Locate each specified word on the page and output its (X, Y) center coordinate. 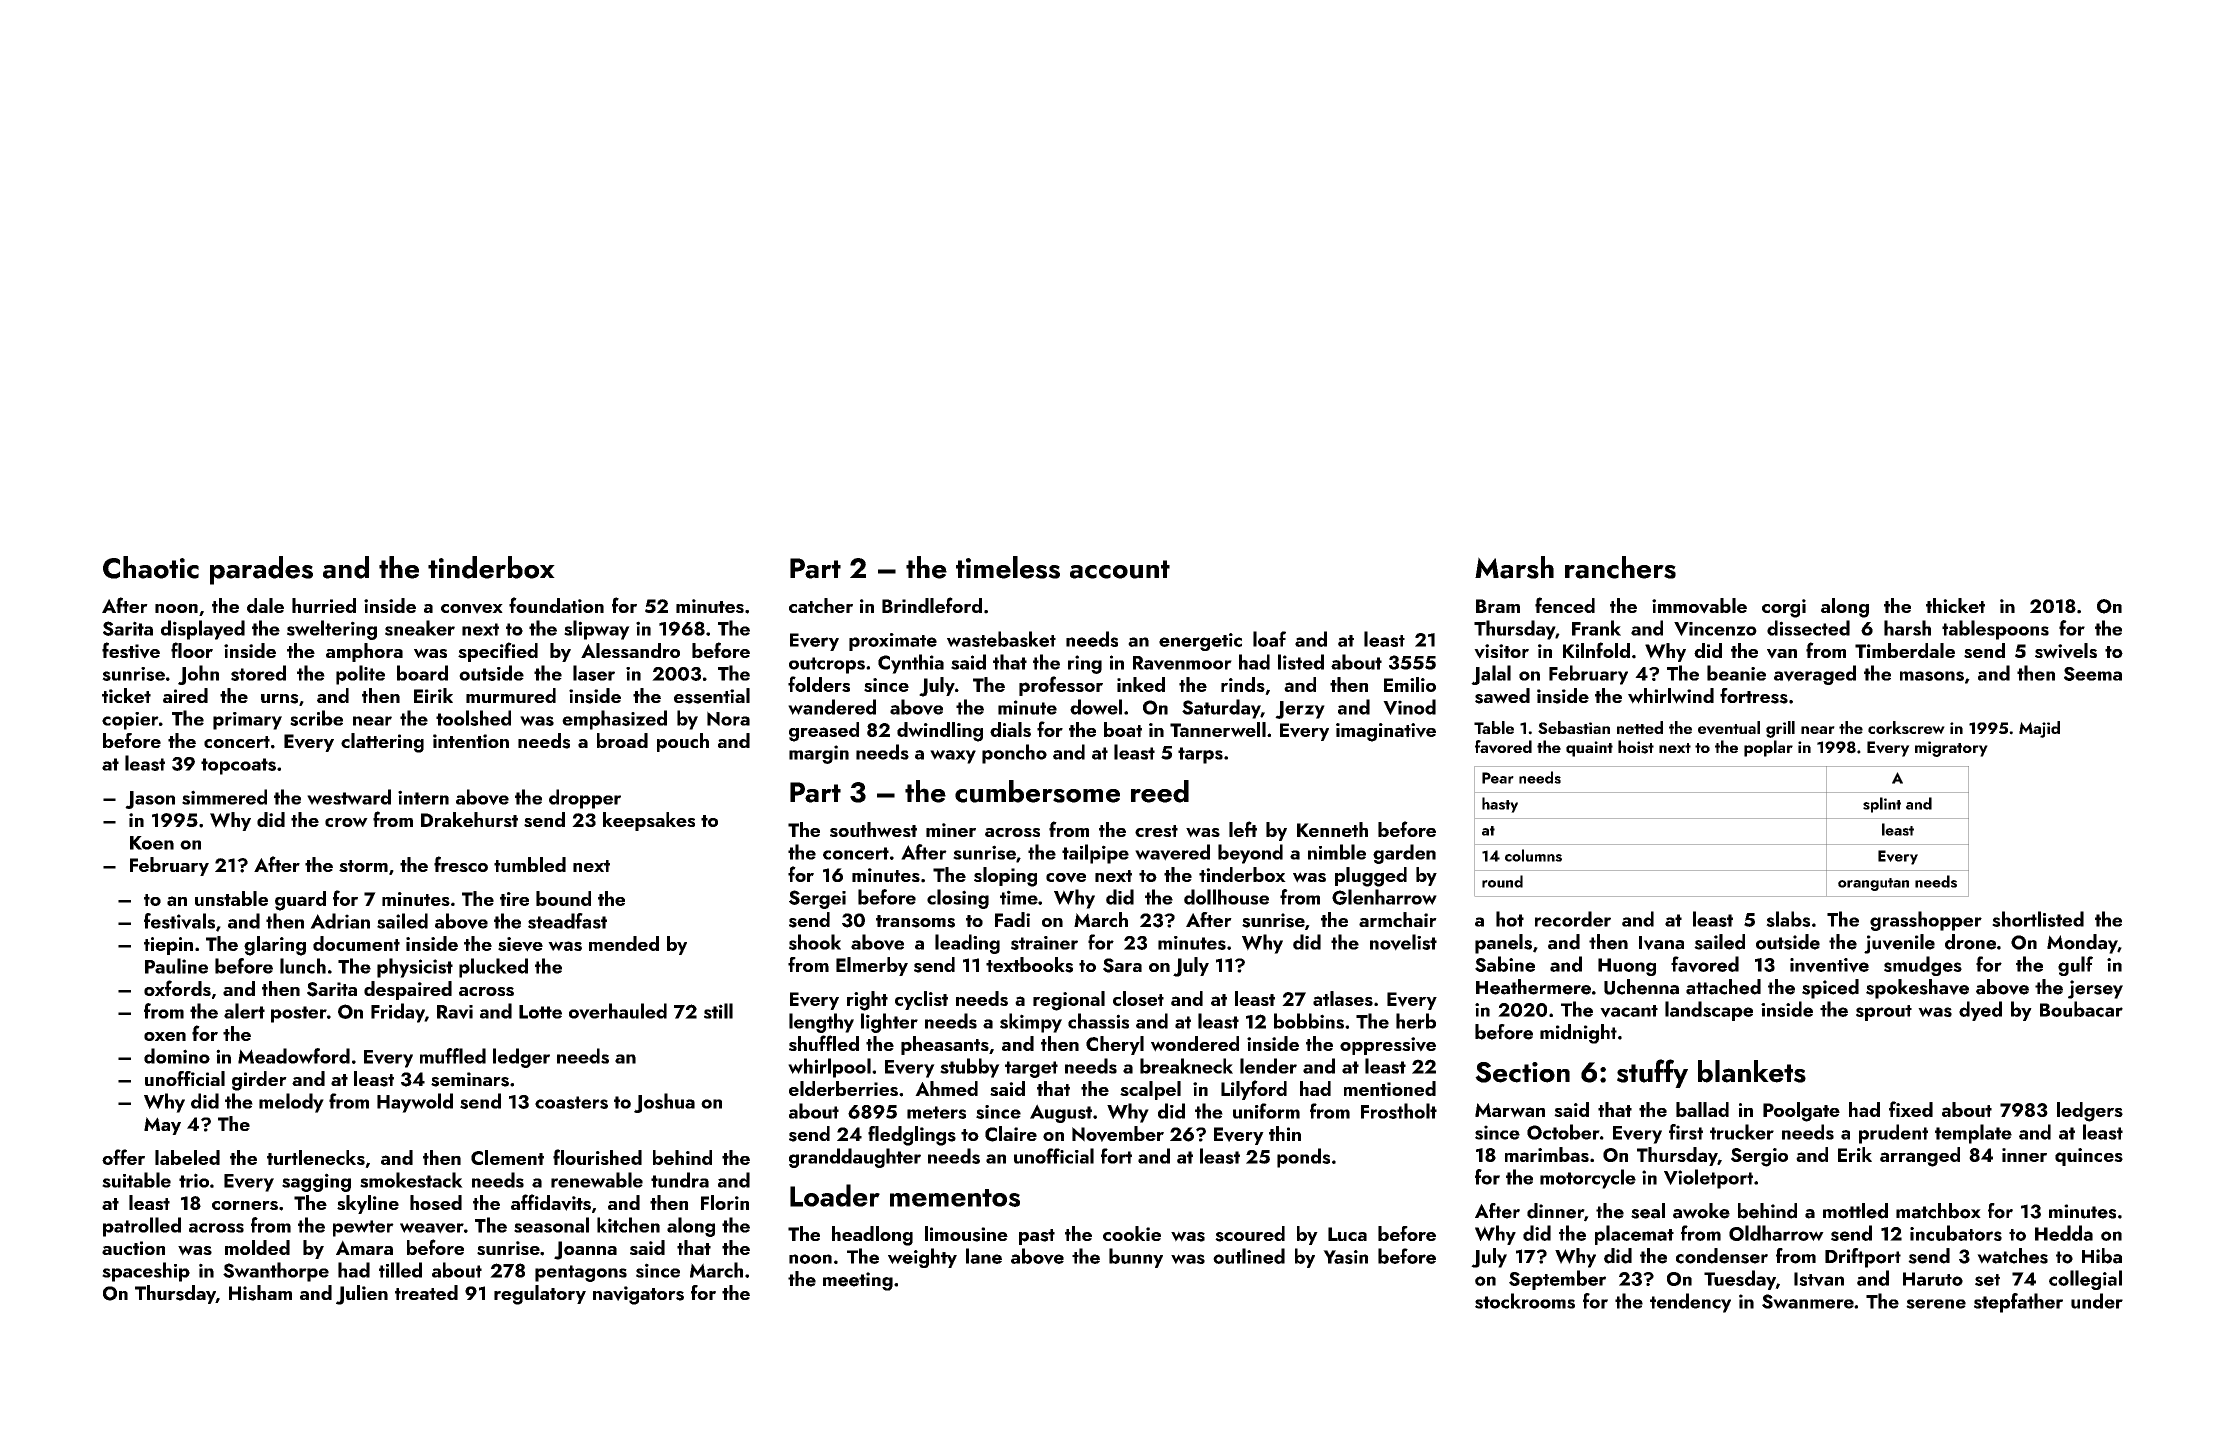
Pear (1498, 778)
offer (123, 1157)
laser (594, 673)
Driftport (1863, 1258)
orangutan (1873, 884)
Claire (1011, 1134)
